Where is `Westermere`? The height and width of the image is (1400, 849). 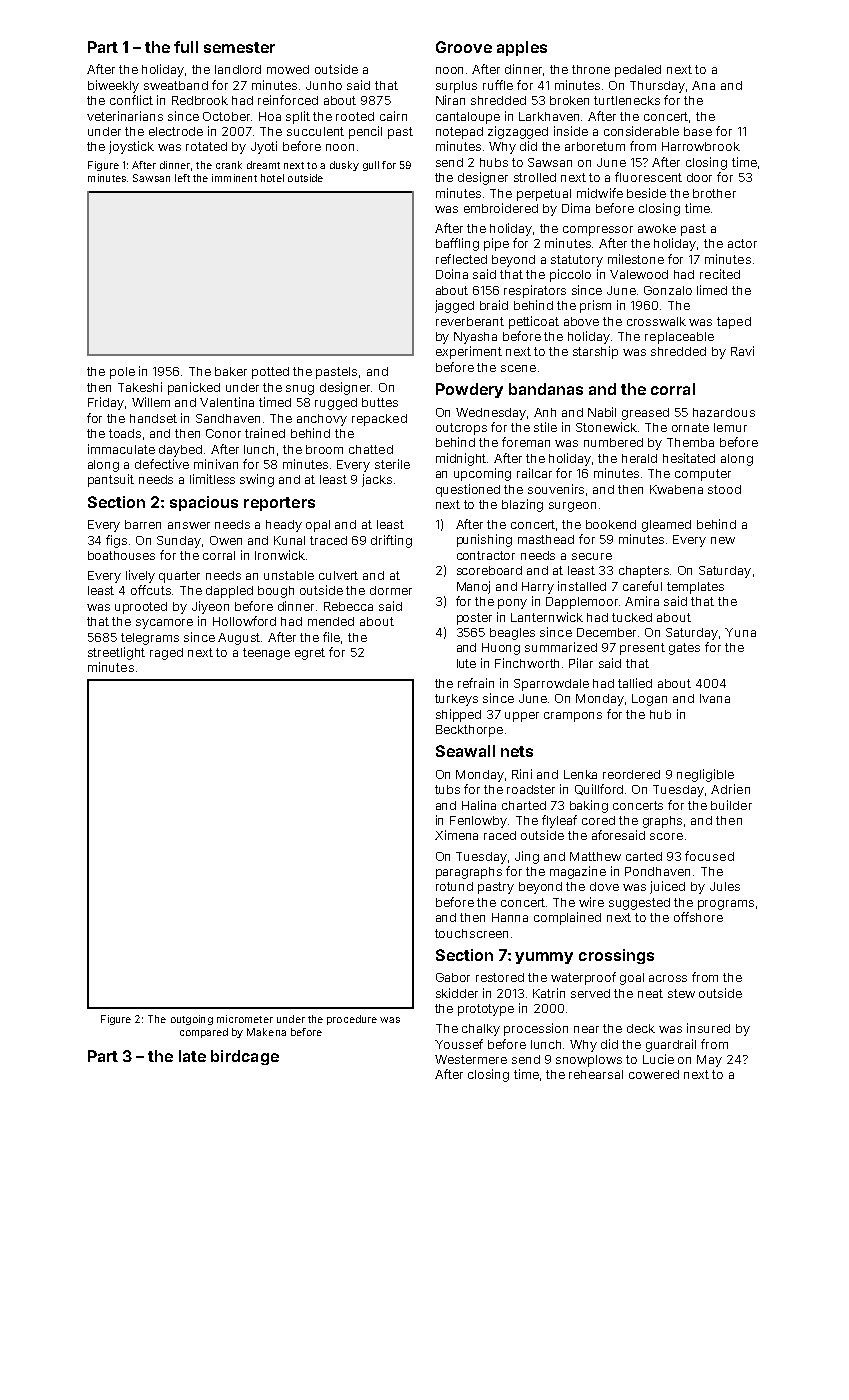 Westermere is located at coordinates (471, 1059).
